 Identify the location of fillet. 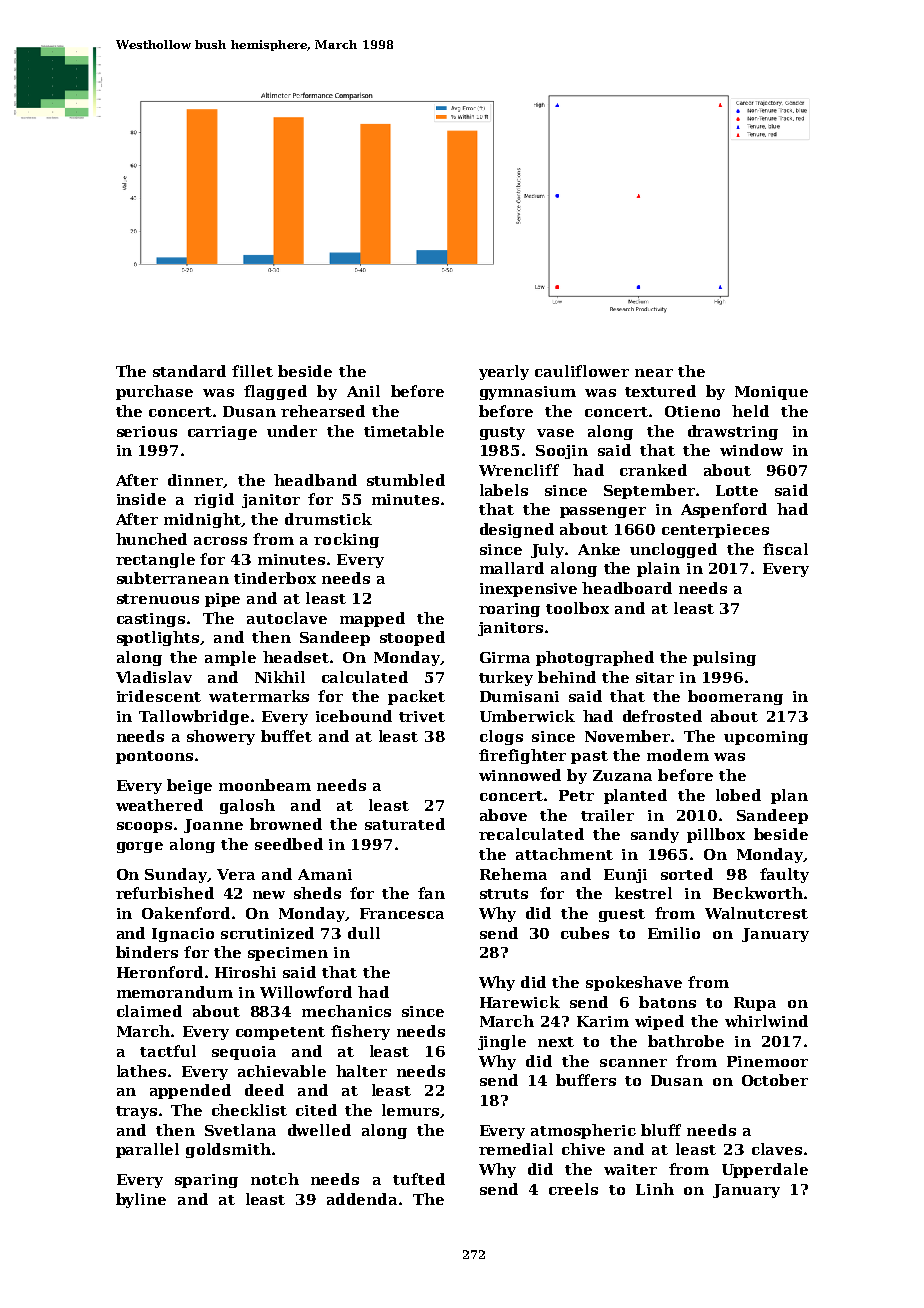
(252, 371).
